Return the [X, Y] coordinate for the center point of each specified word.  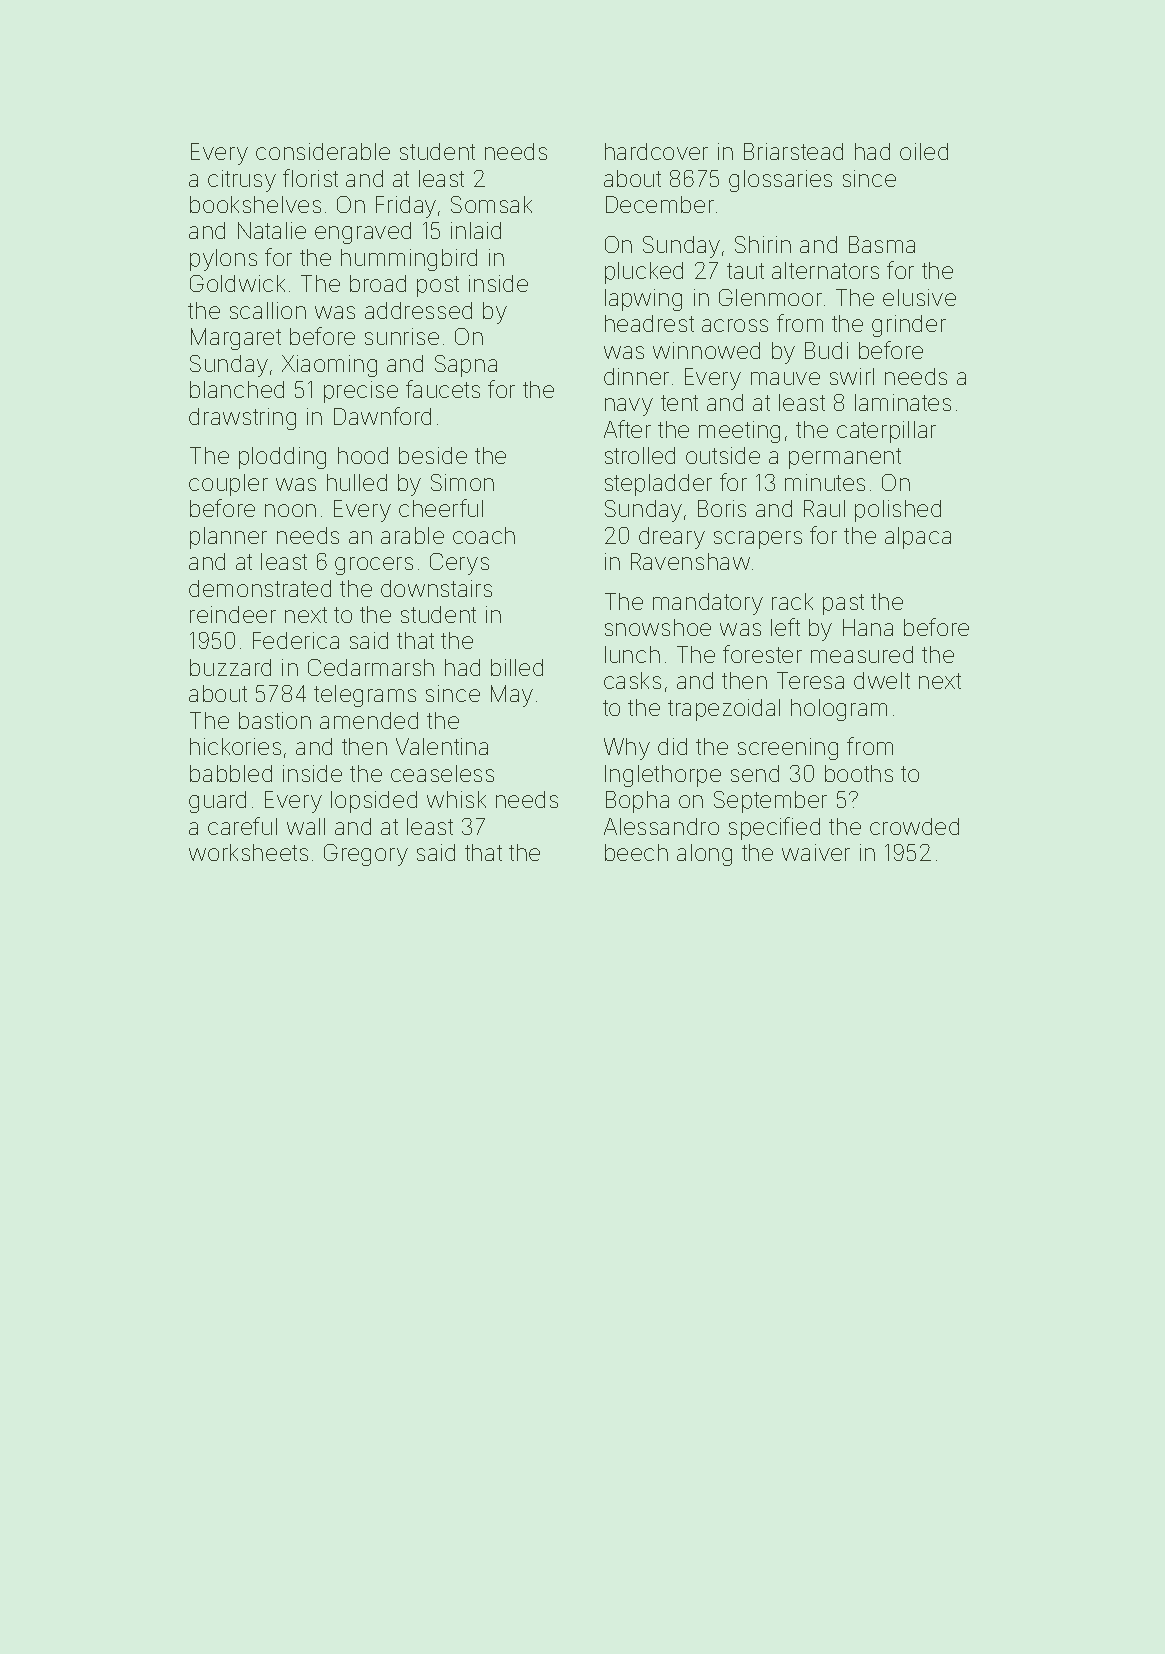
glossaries [780, 181]
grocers [374, 566]
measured [862, 654]
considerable [323, 151]
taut [745, 271]
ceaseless [442, 773]
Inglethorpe [663, 776]
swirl [852, 376]
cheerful [441, 508]
